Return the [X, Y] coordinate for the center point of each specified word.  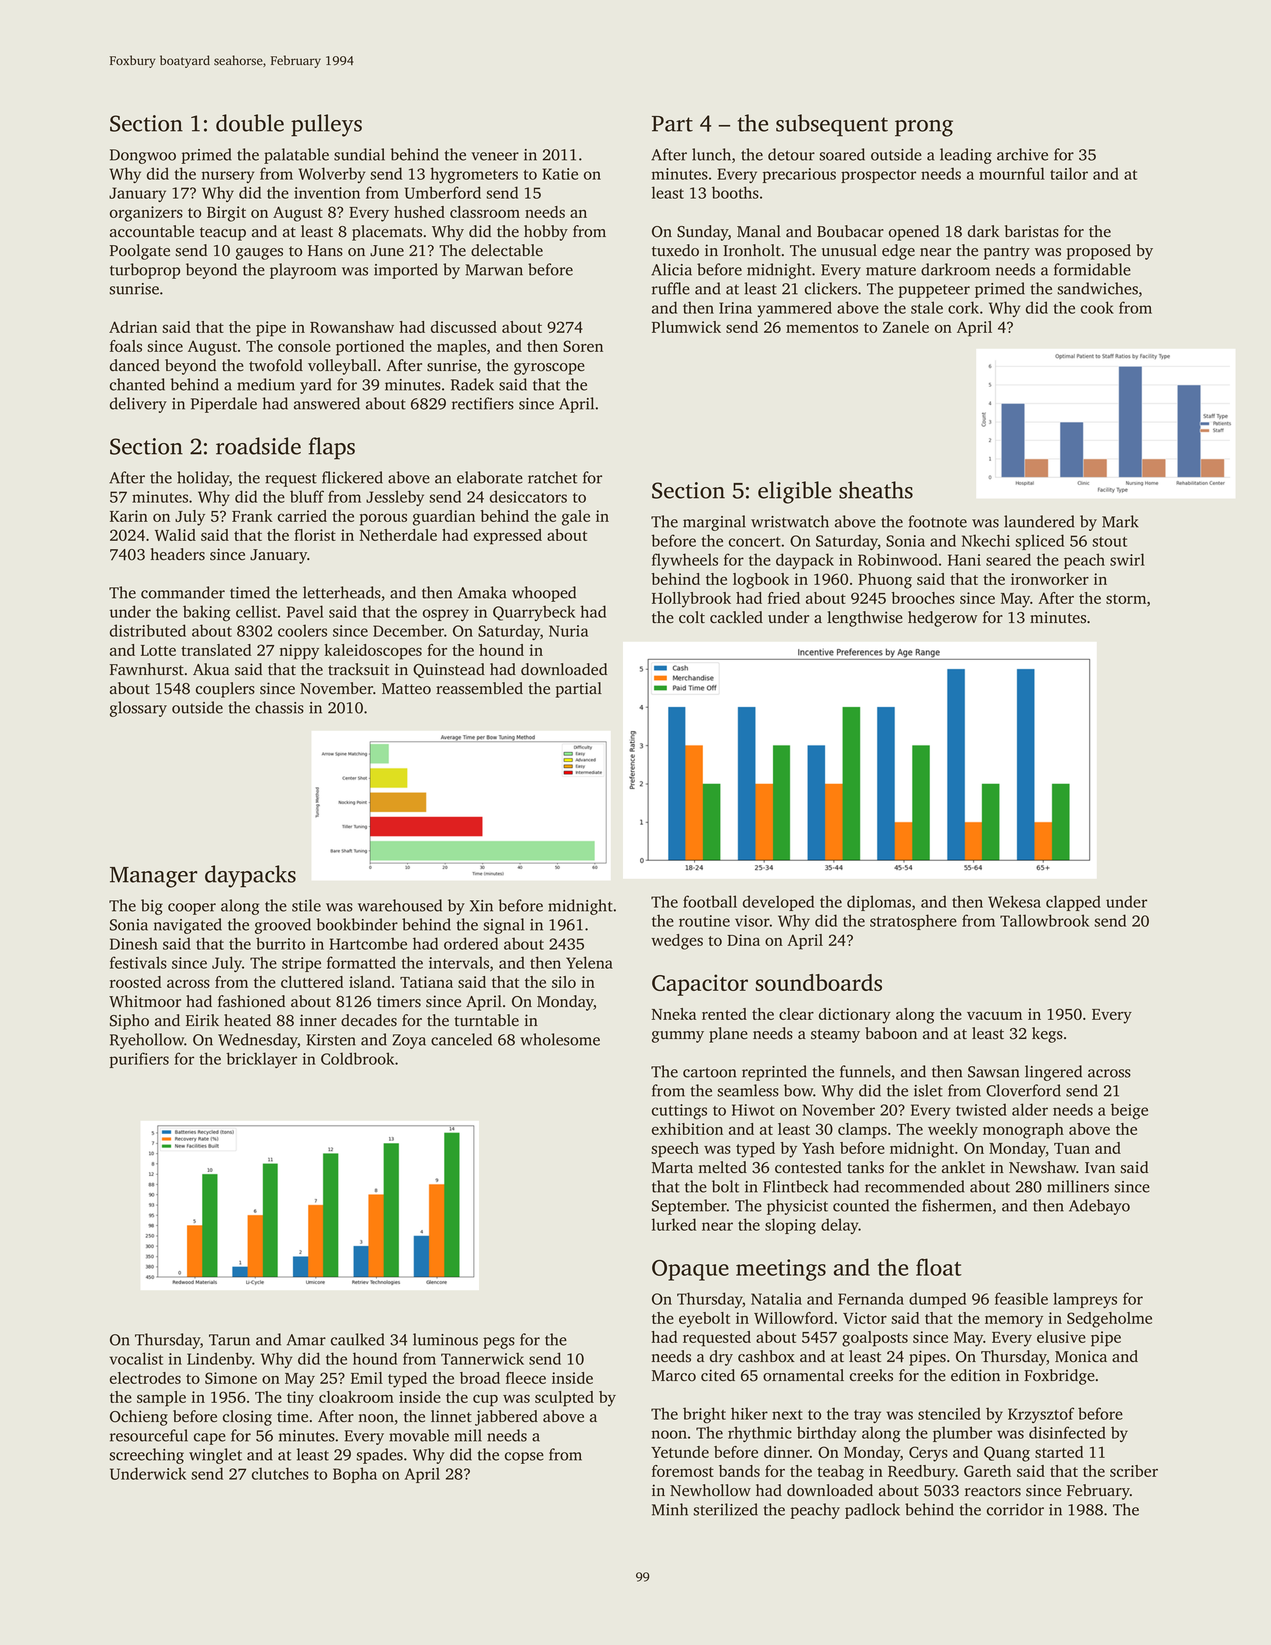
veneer [495, 156]
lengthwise [865, 619]
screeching [146, 1456]
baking [207, 613]
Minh [670, 1509]
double [250, 123]
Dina [743, 940]
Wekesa [1014, 901]
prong [924, 128]
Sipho [129, 1022]
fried [784, 598]
